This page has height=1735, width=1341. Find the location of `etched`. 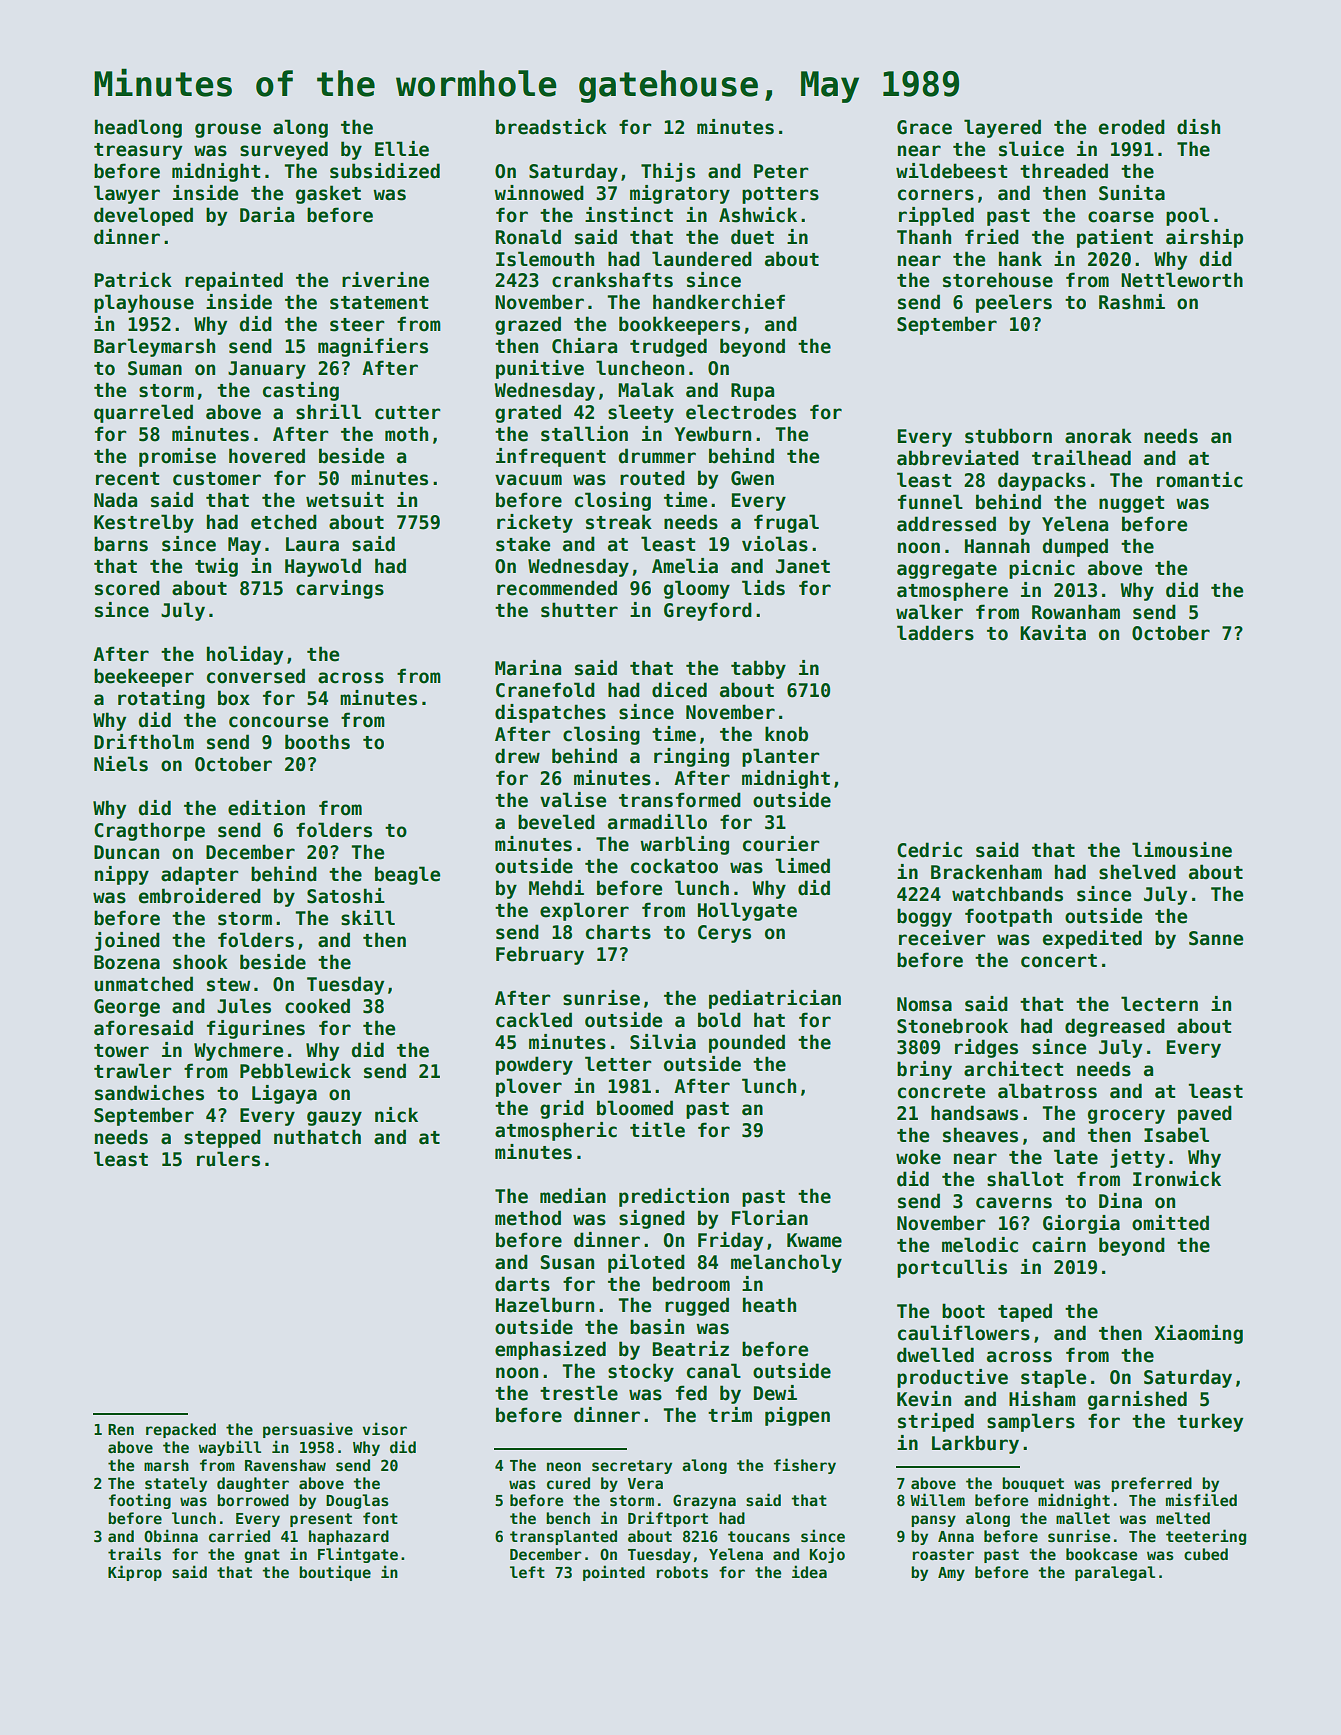

etched is located at coordinates (284, 522).
